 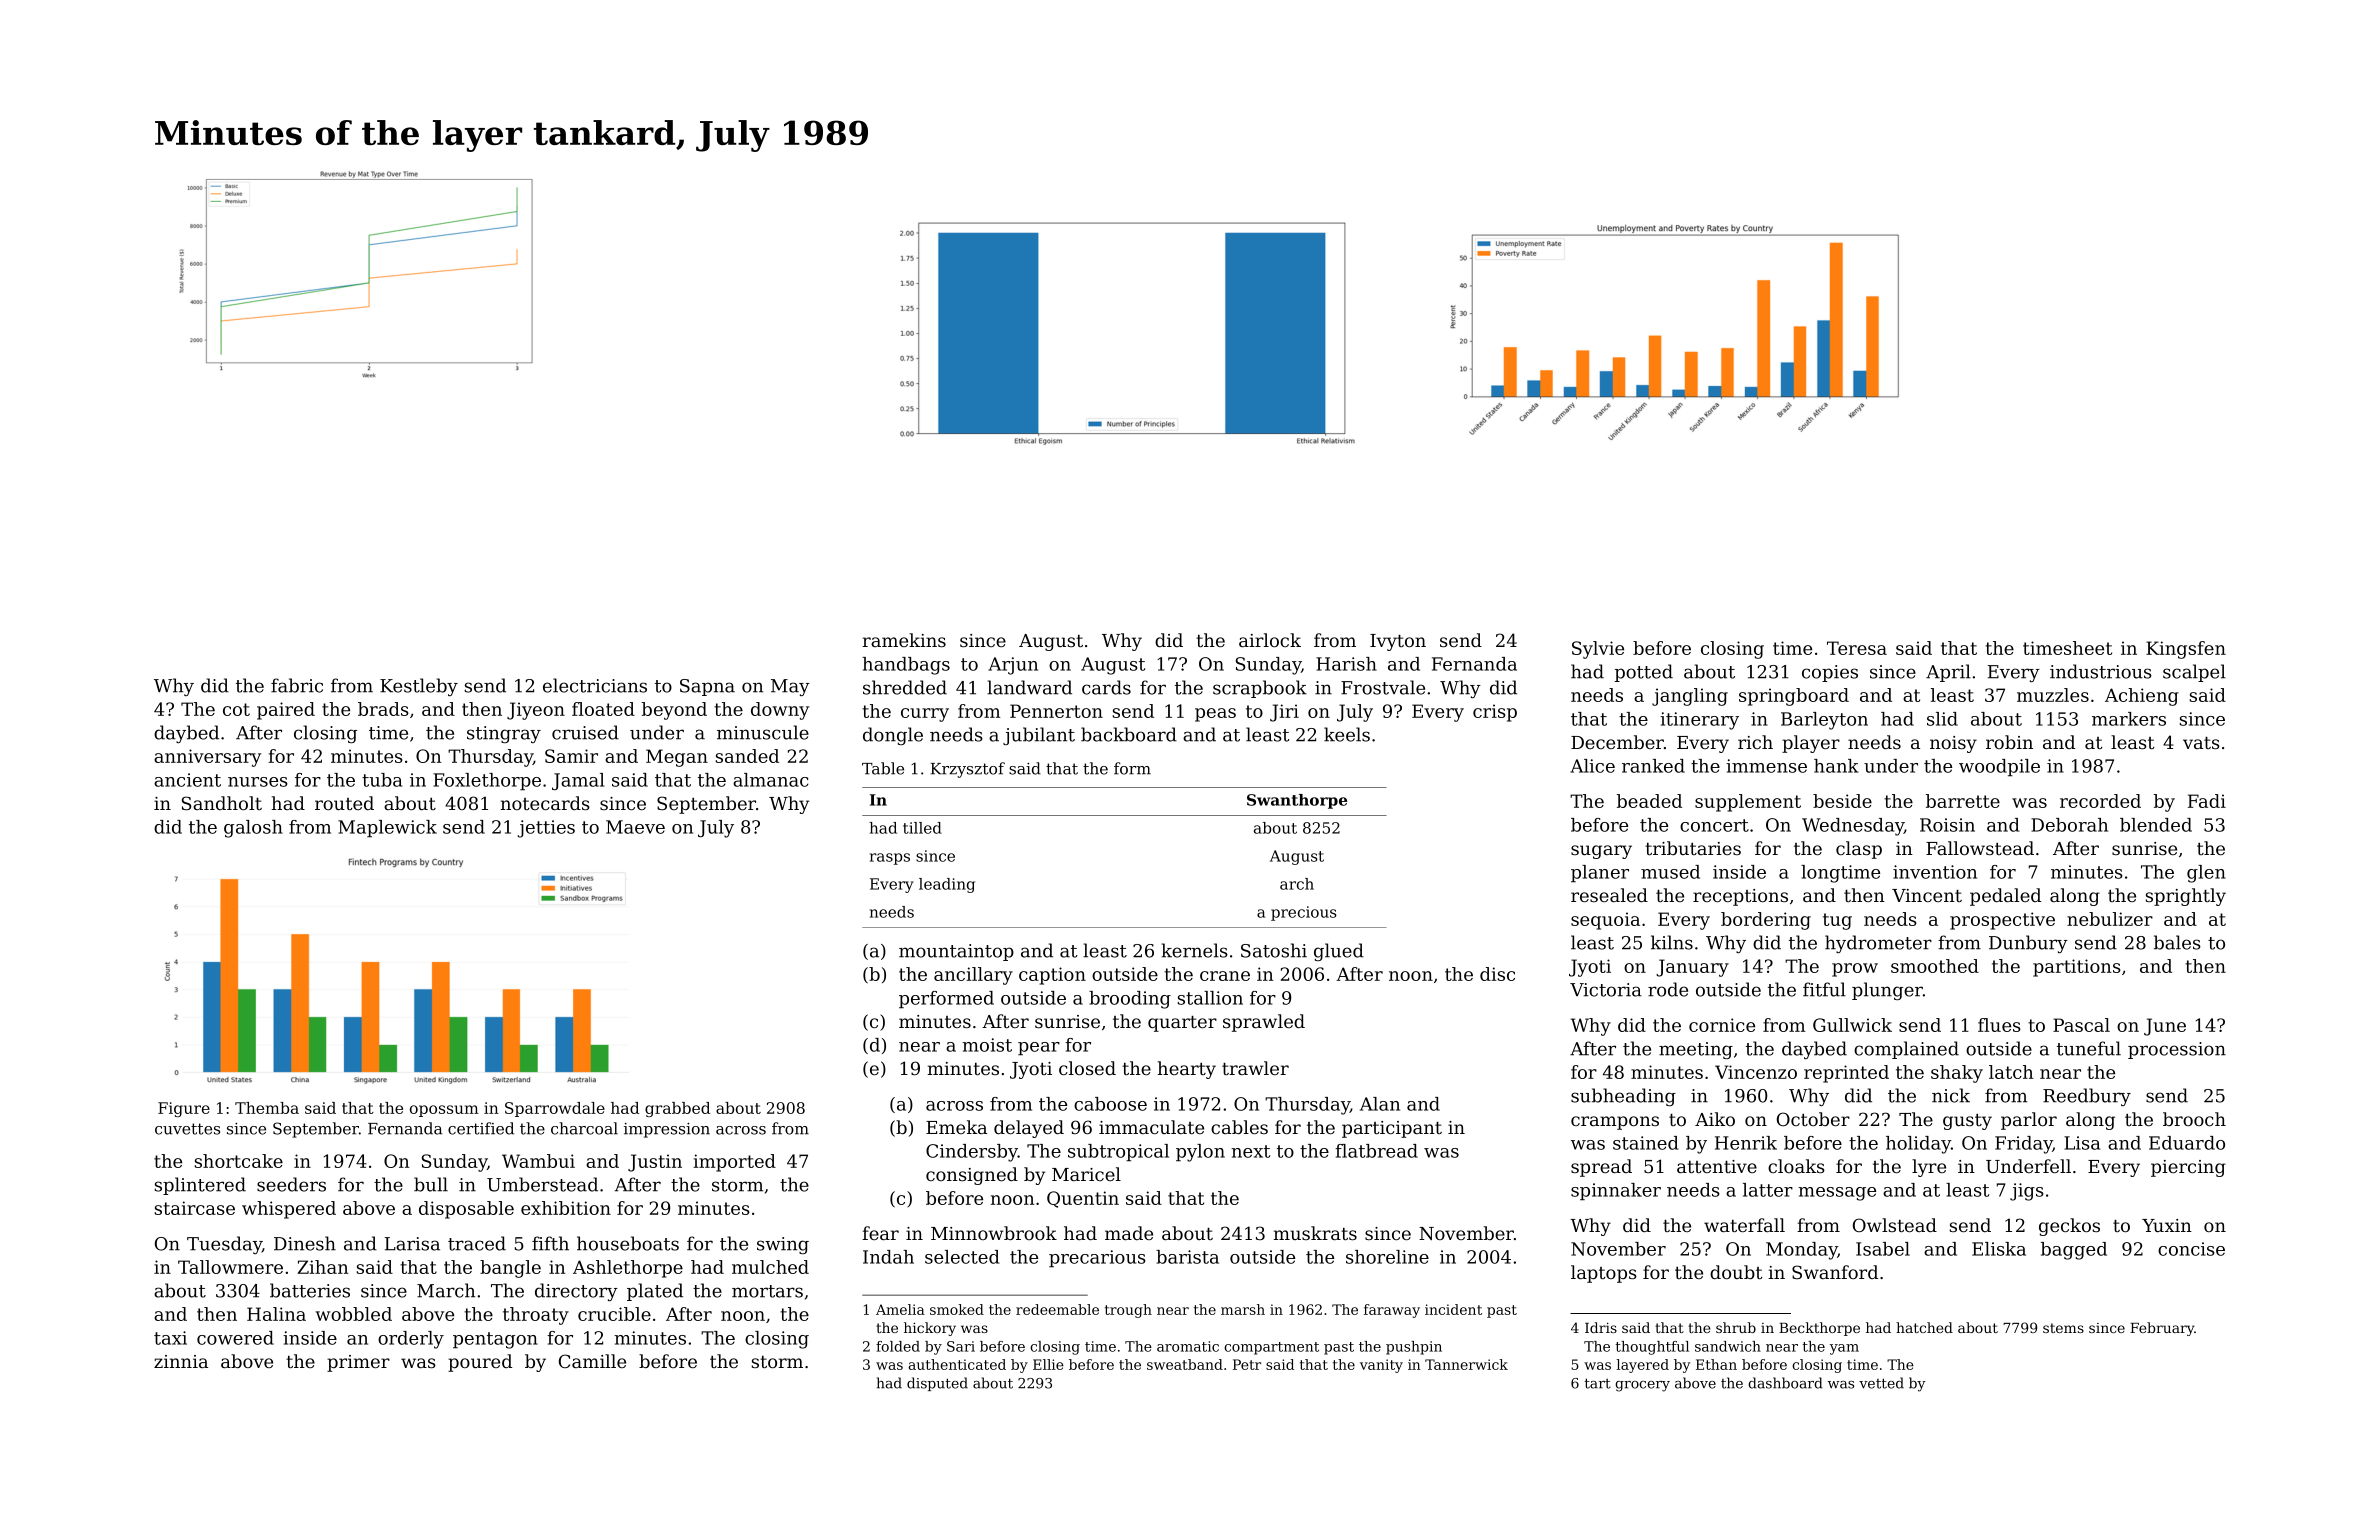 I want to click on concise, so click(x=2191, y=1249).
